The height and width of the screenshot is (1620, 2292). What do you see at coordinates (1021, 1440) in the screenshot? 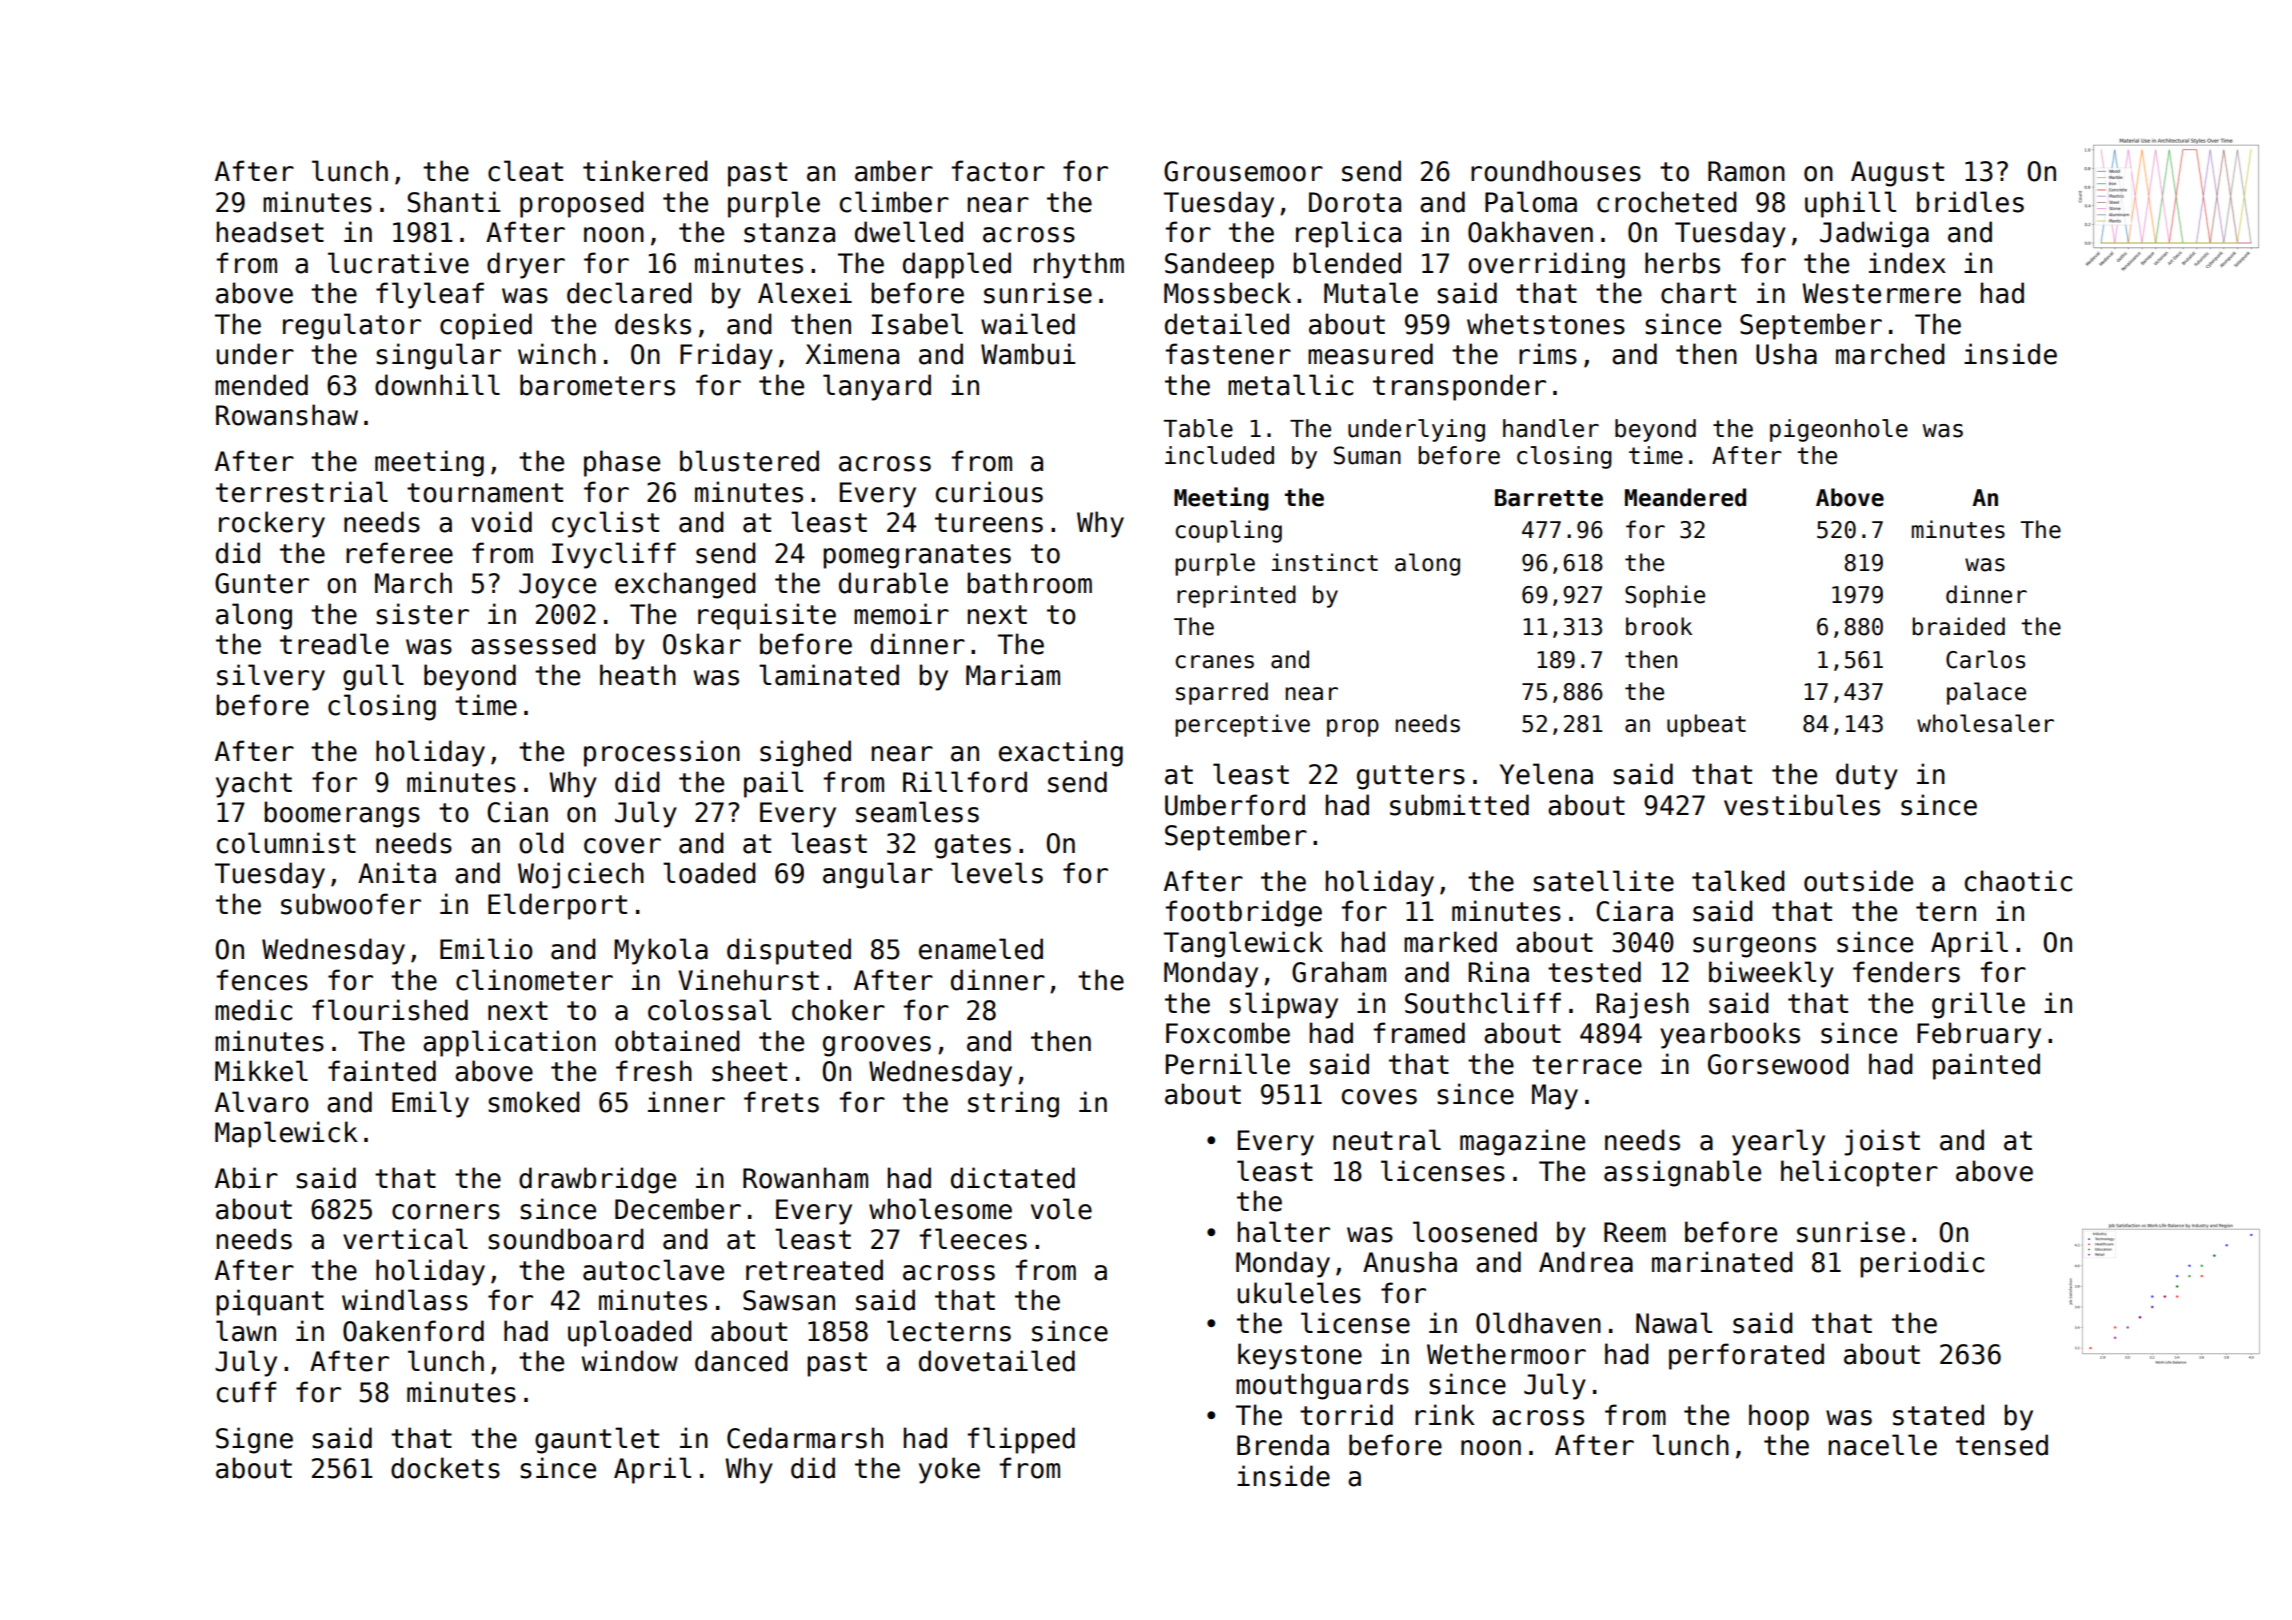
I see `flipped` at bounding box center [1021, 1440].
